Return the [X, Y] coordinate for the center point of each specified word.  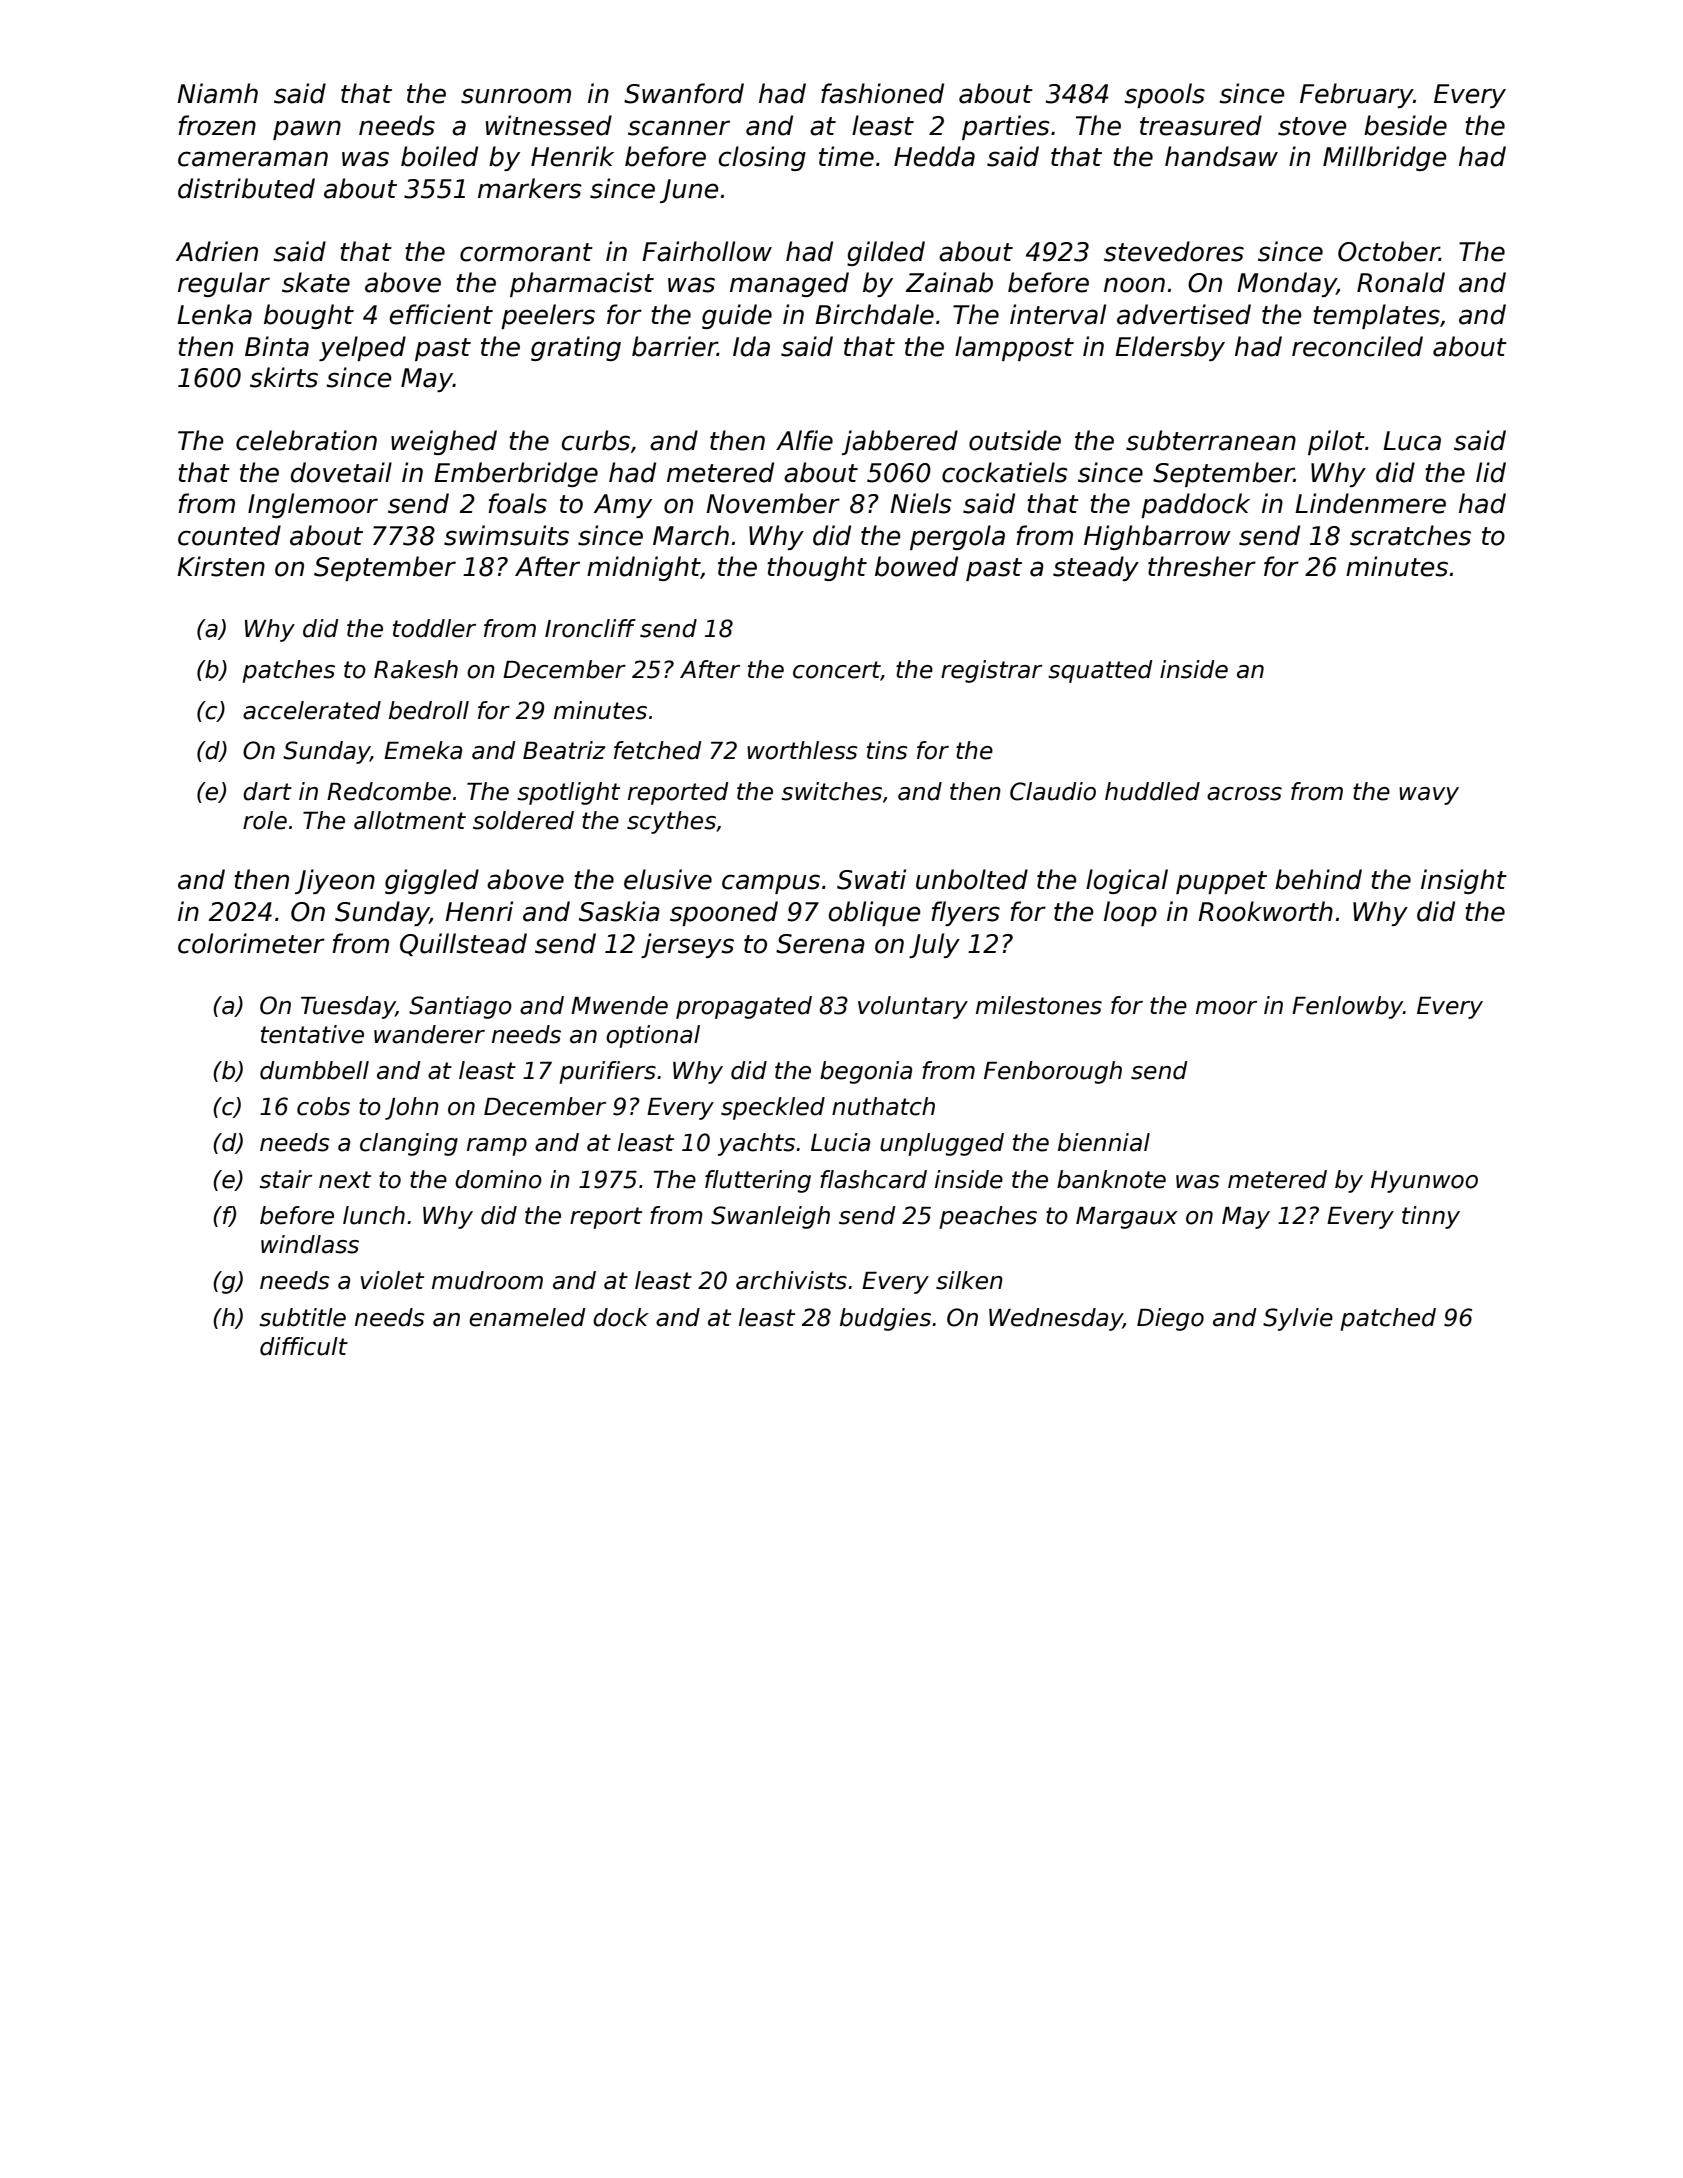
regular [224, 284]
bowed [916, 566]
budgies [885, 1319]
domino [498, 1179]
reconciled [1357, 346]
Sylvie [1298, 1319]
